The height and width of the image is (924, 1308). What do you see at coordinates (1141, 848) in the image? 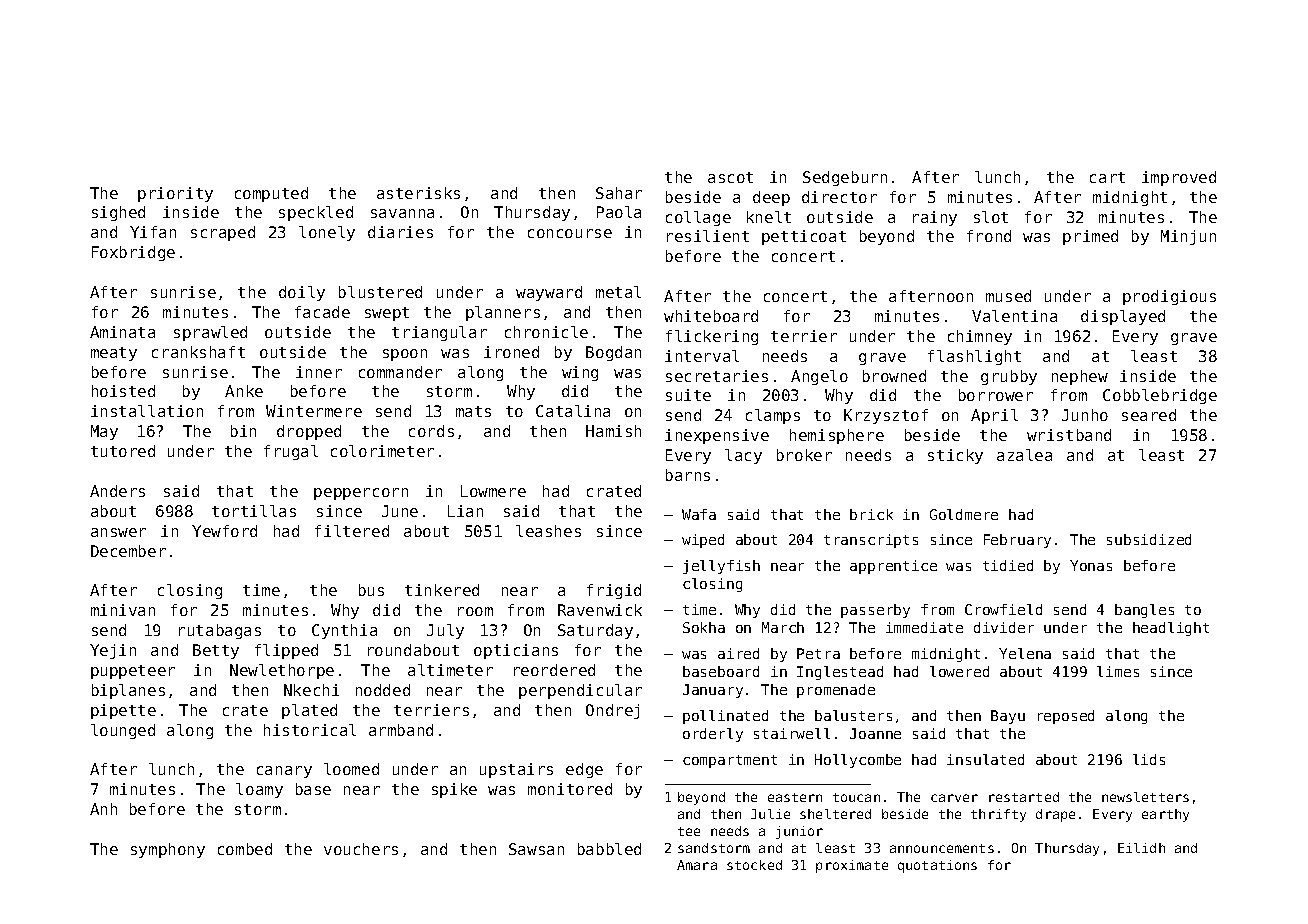
I see `Eilidh` at bounding box center [1141, 848].
